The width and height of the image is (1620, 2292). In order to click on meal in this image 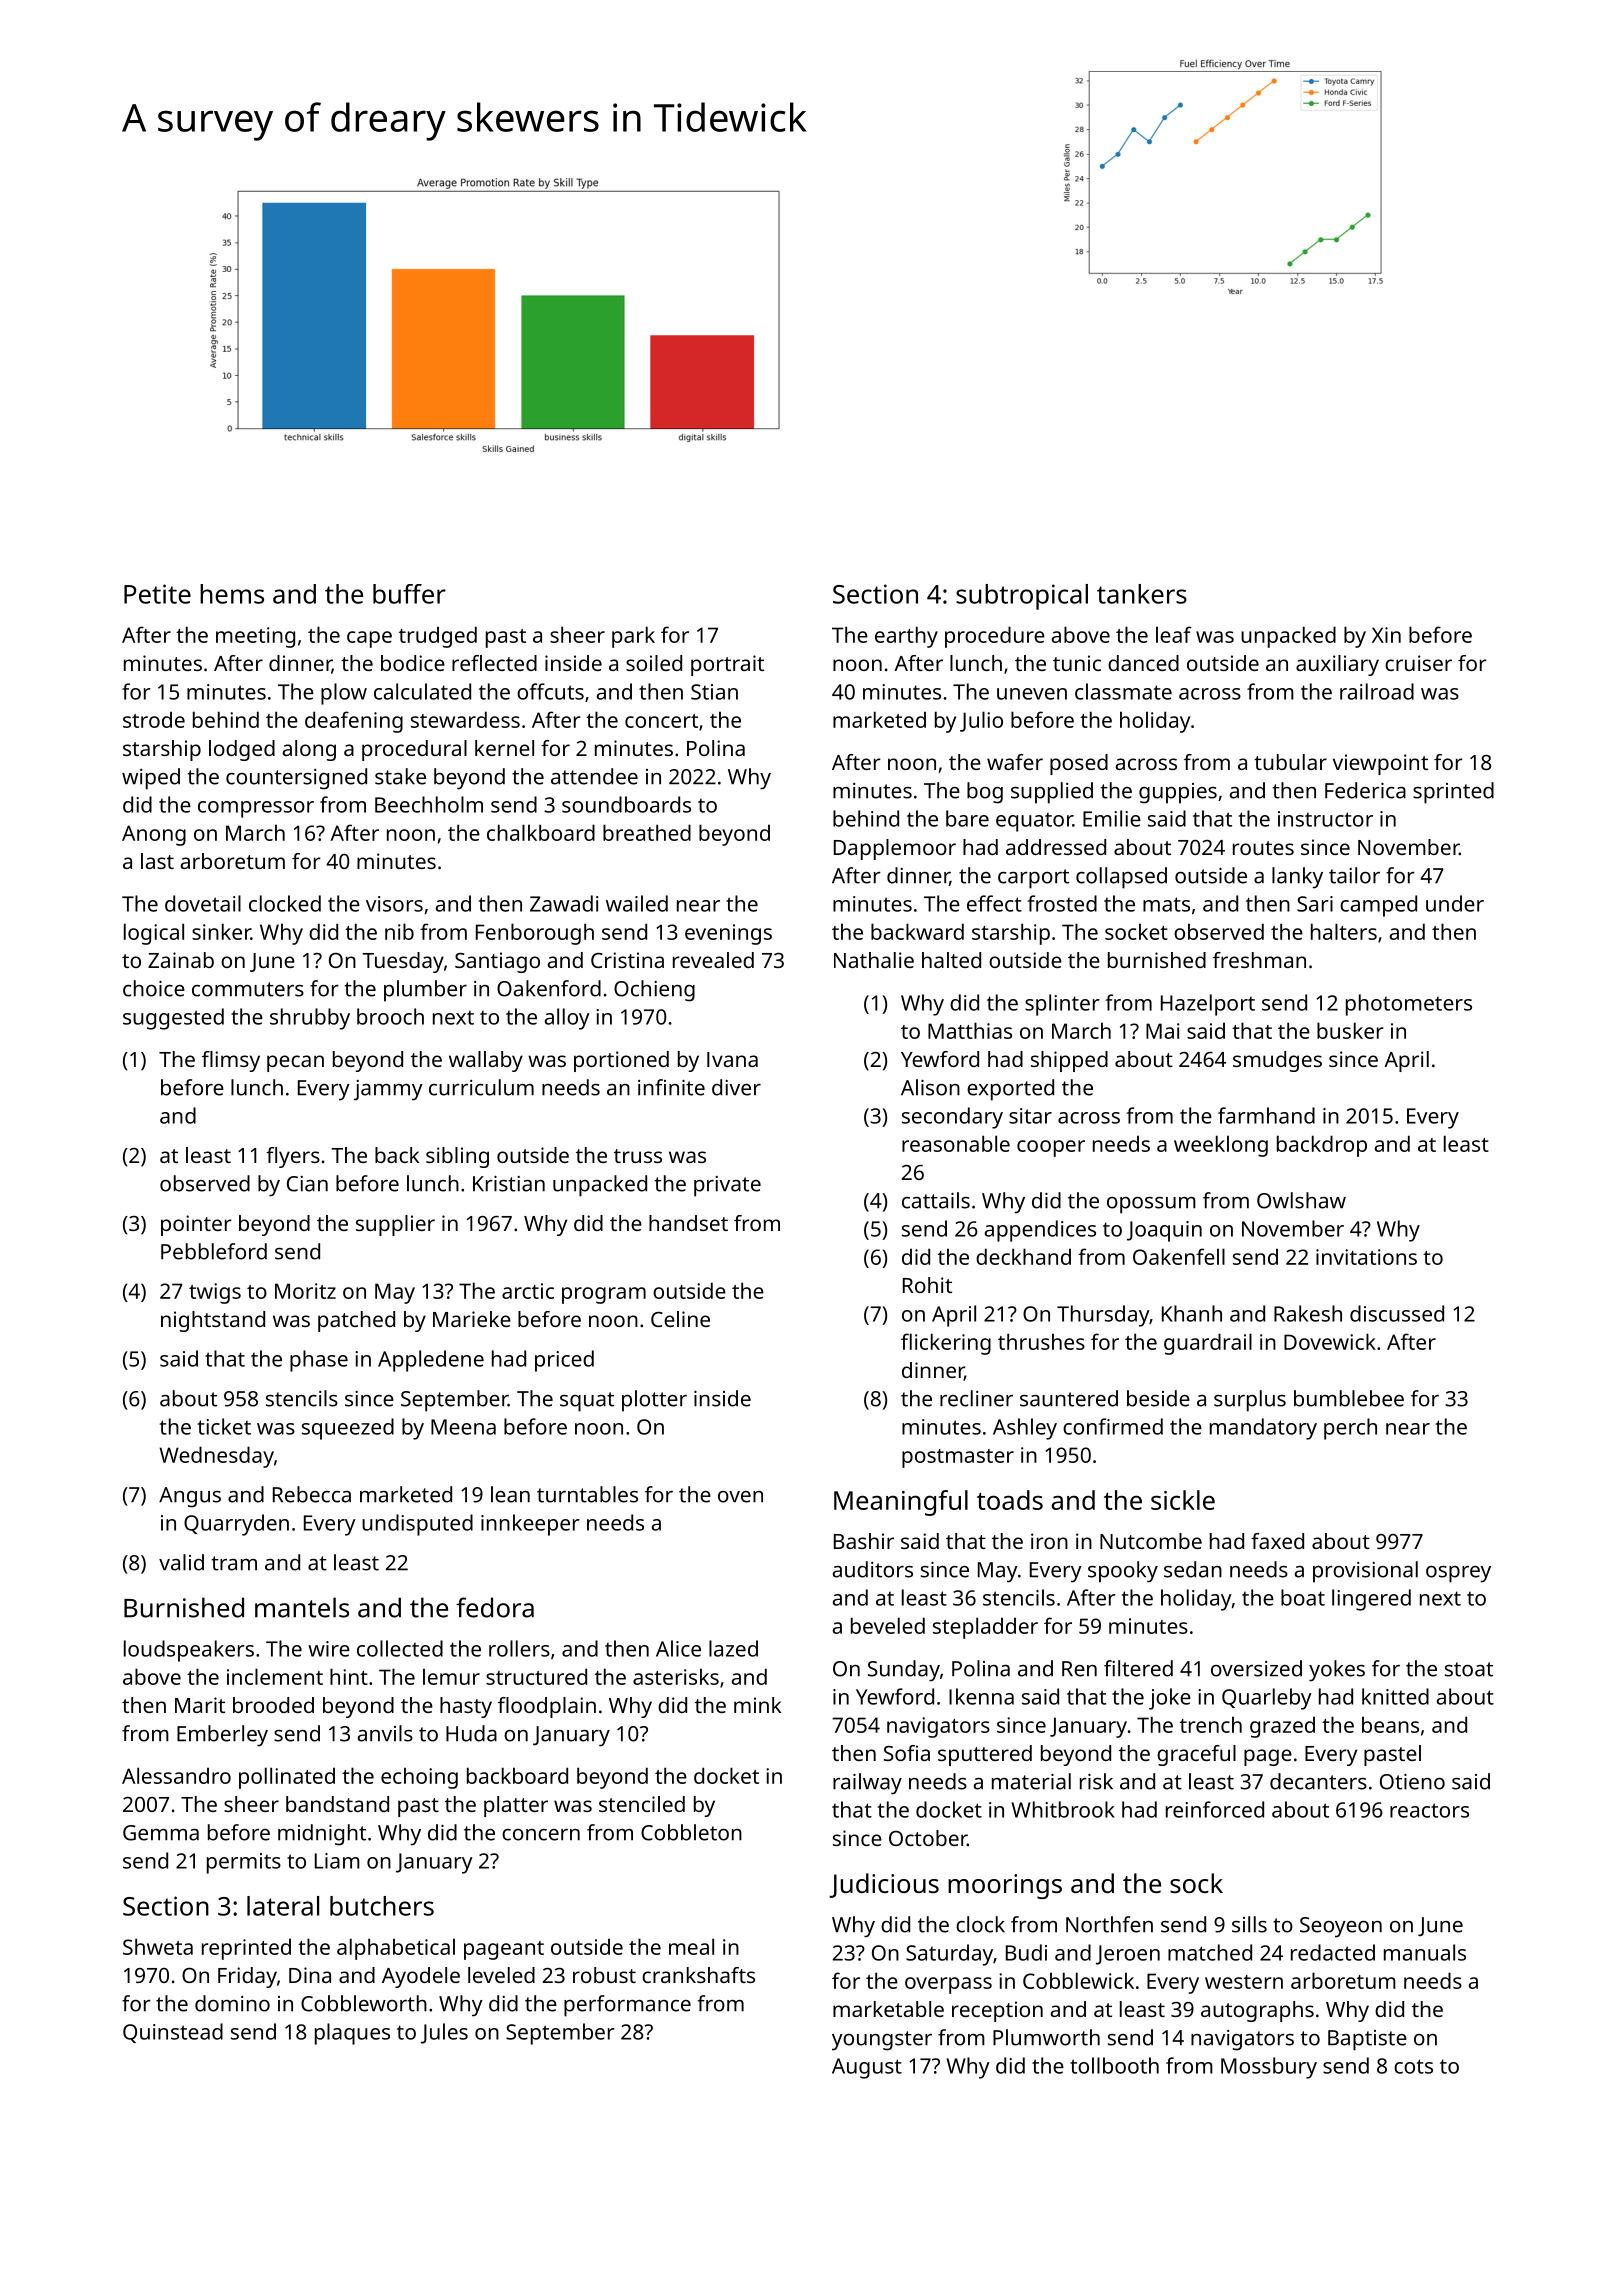, I will do `click(691, 1946)`.
